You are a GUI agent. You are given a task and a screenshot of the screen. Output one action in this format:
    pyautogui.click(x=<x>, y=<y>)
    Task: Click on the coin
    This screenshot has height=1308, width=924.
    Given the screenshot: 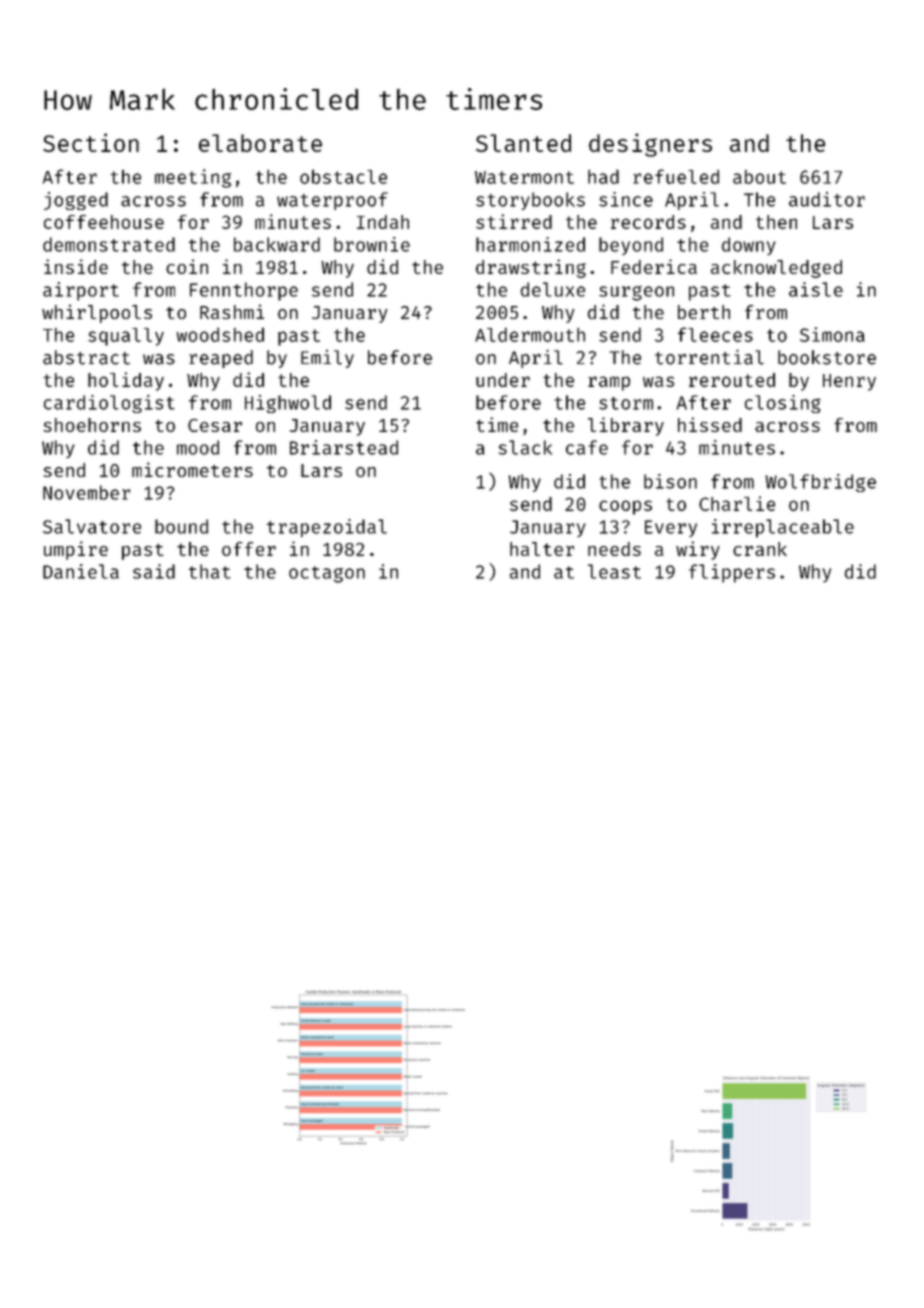 What is the action you would take?
    pyautogui.click(x=187, y=266)
